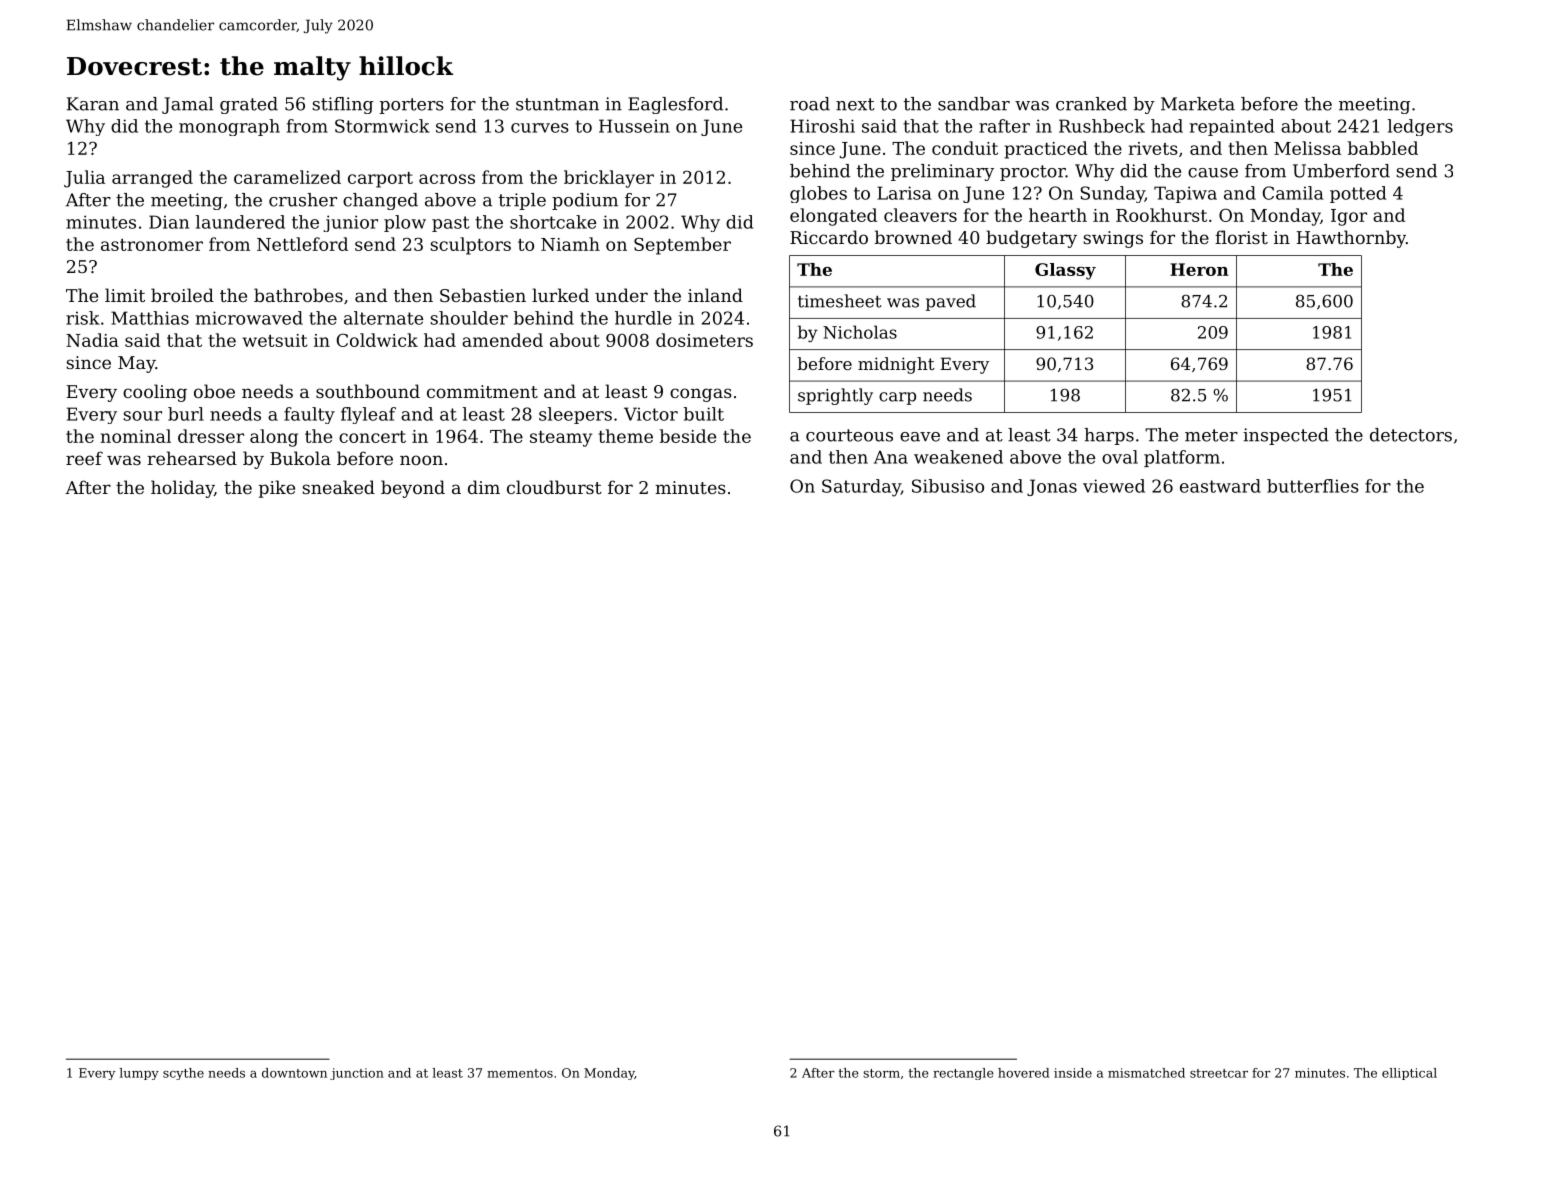 Image resolution: width=1546 pixels, height=1195 pixels. Describe the element at coordinates (1220, 486) in the document. I see `eastward` at that location.
